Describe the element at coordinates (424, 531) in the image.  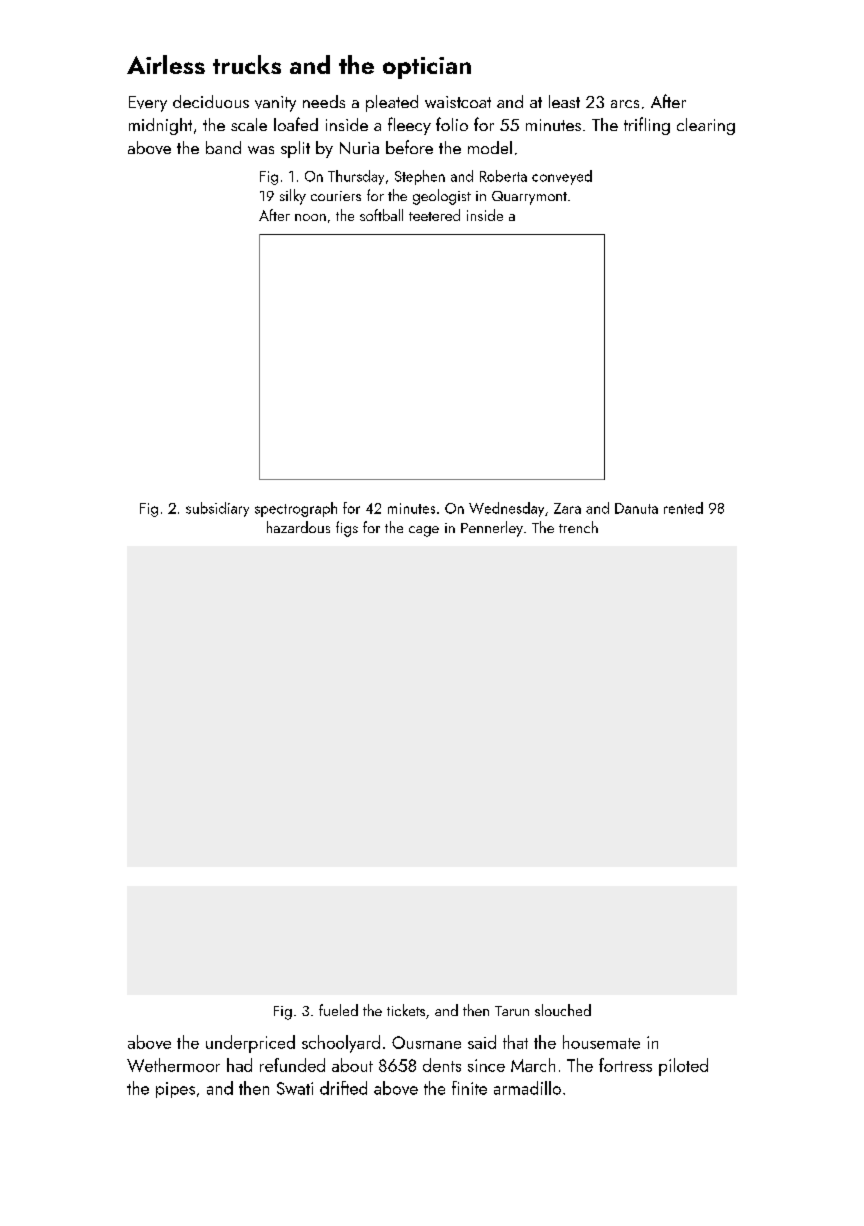
I see `cage` at that location.
